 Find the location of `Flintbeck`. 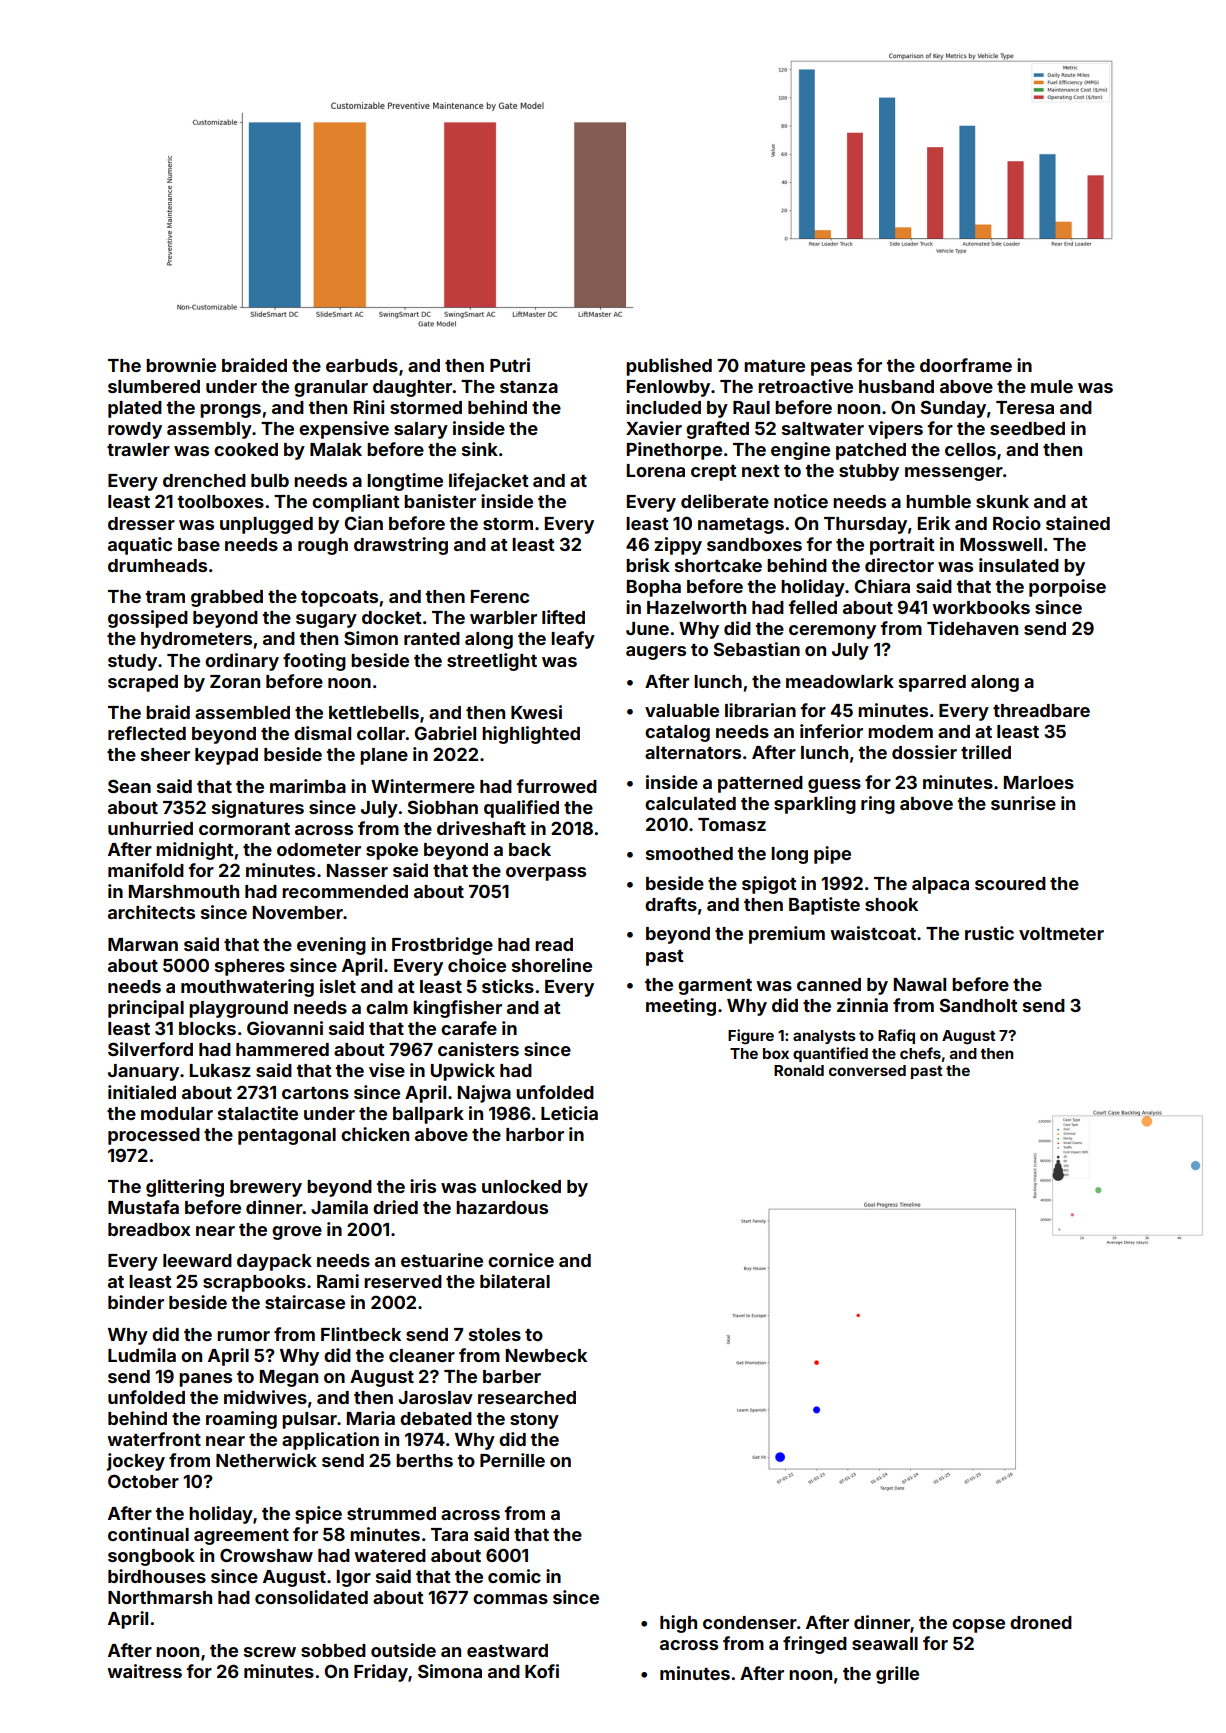

Flintbeck is located at coordinates (361, 1334).
